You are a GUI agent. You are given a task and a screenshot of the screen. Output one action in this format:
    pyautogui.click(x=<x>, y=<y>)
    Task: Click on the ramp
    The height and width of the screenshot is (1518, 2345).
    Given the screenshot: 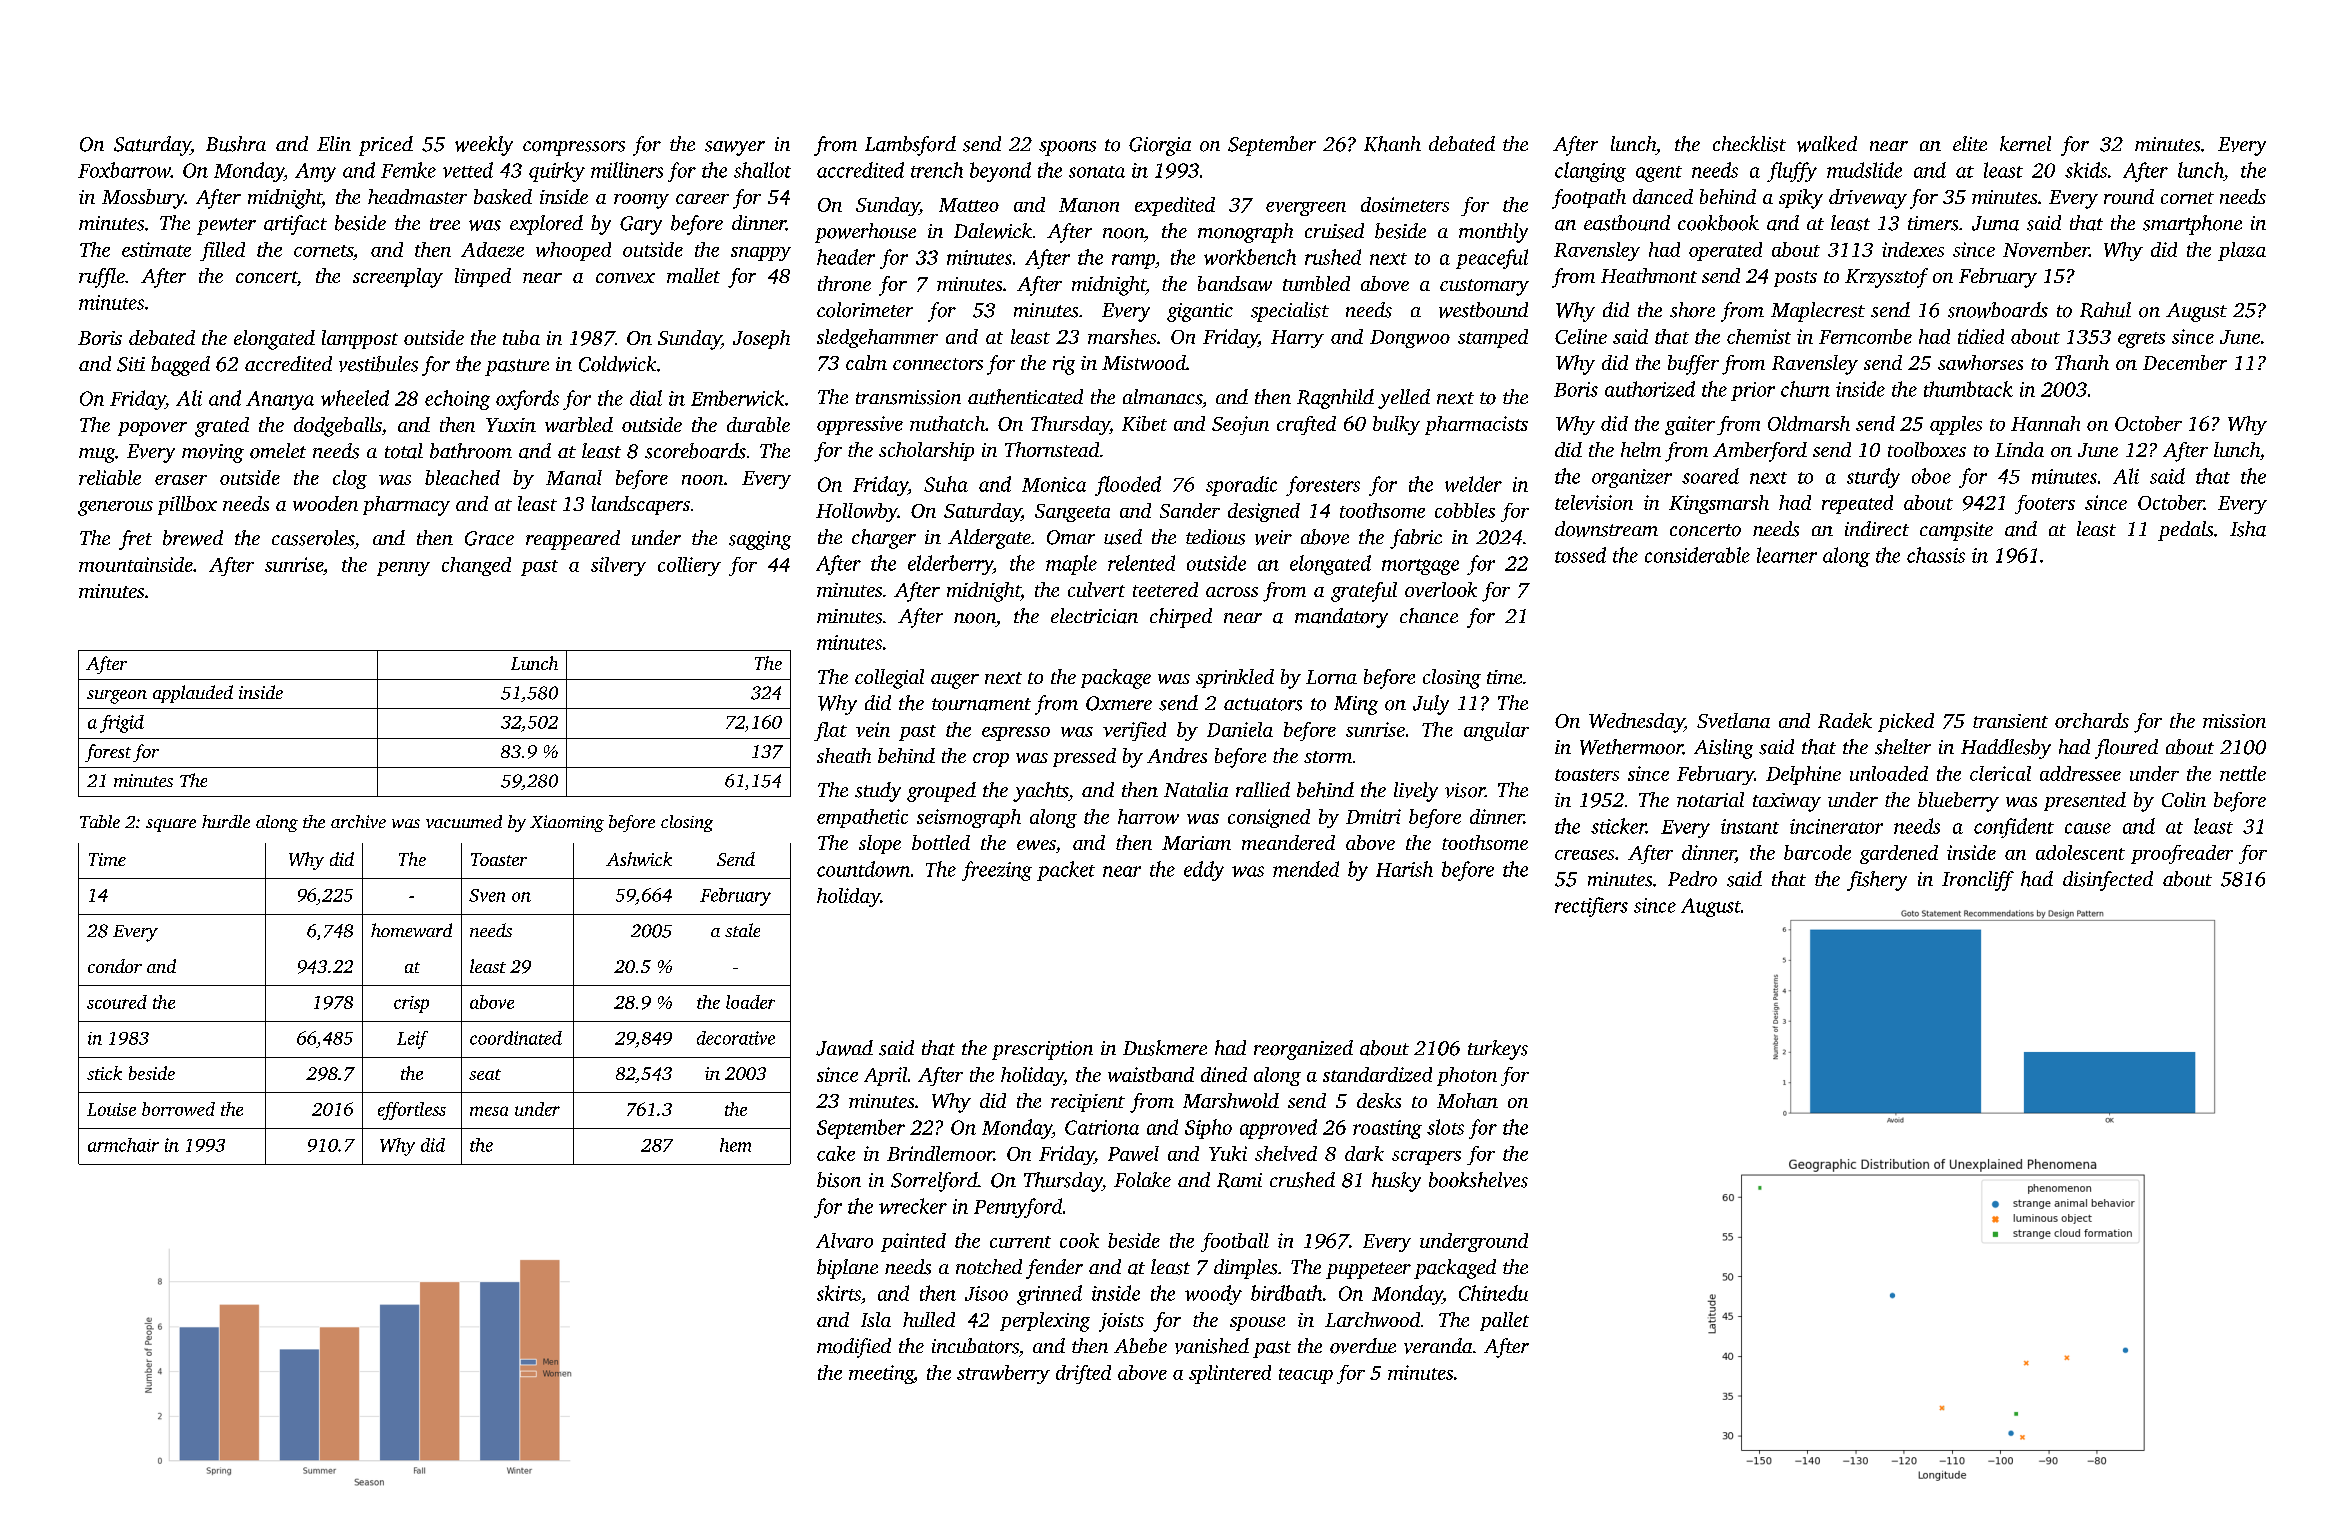 What is the action you would take?
    pyautogui.click(x=1133, y=261)
